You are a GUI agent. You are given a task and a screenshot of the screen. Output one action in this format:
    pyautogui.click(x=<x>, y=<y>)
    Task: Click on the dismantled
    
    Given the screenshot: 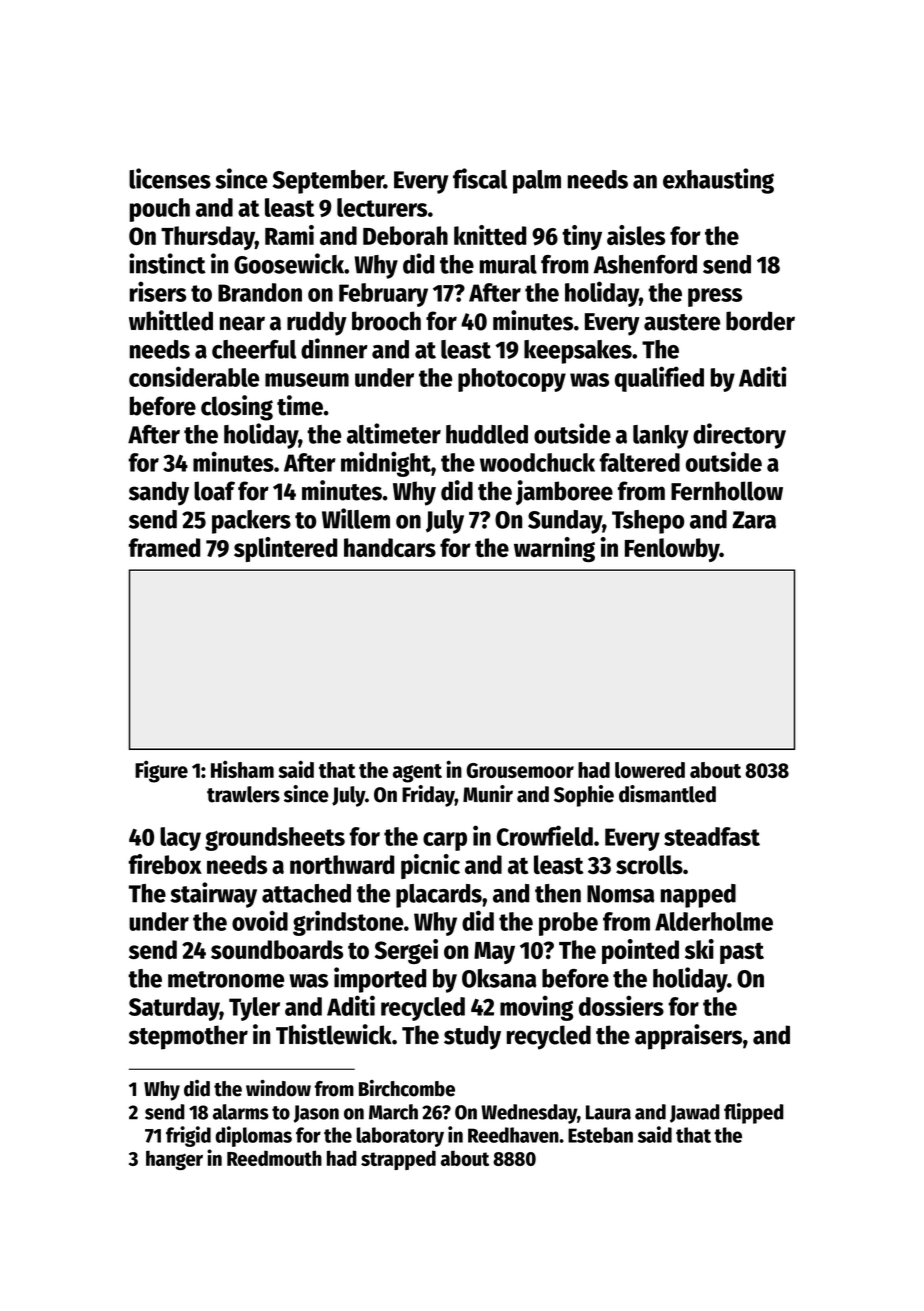 What is the action you would take?
    pyautogui.click(x=667, y=794)
